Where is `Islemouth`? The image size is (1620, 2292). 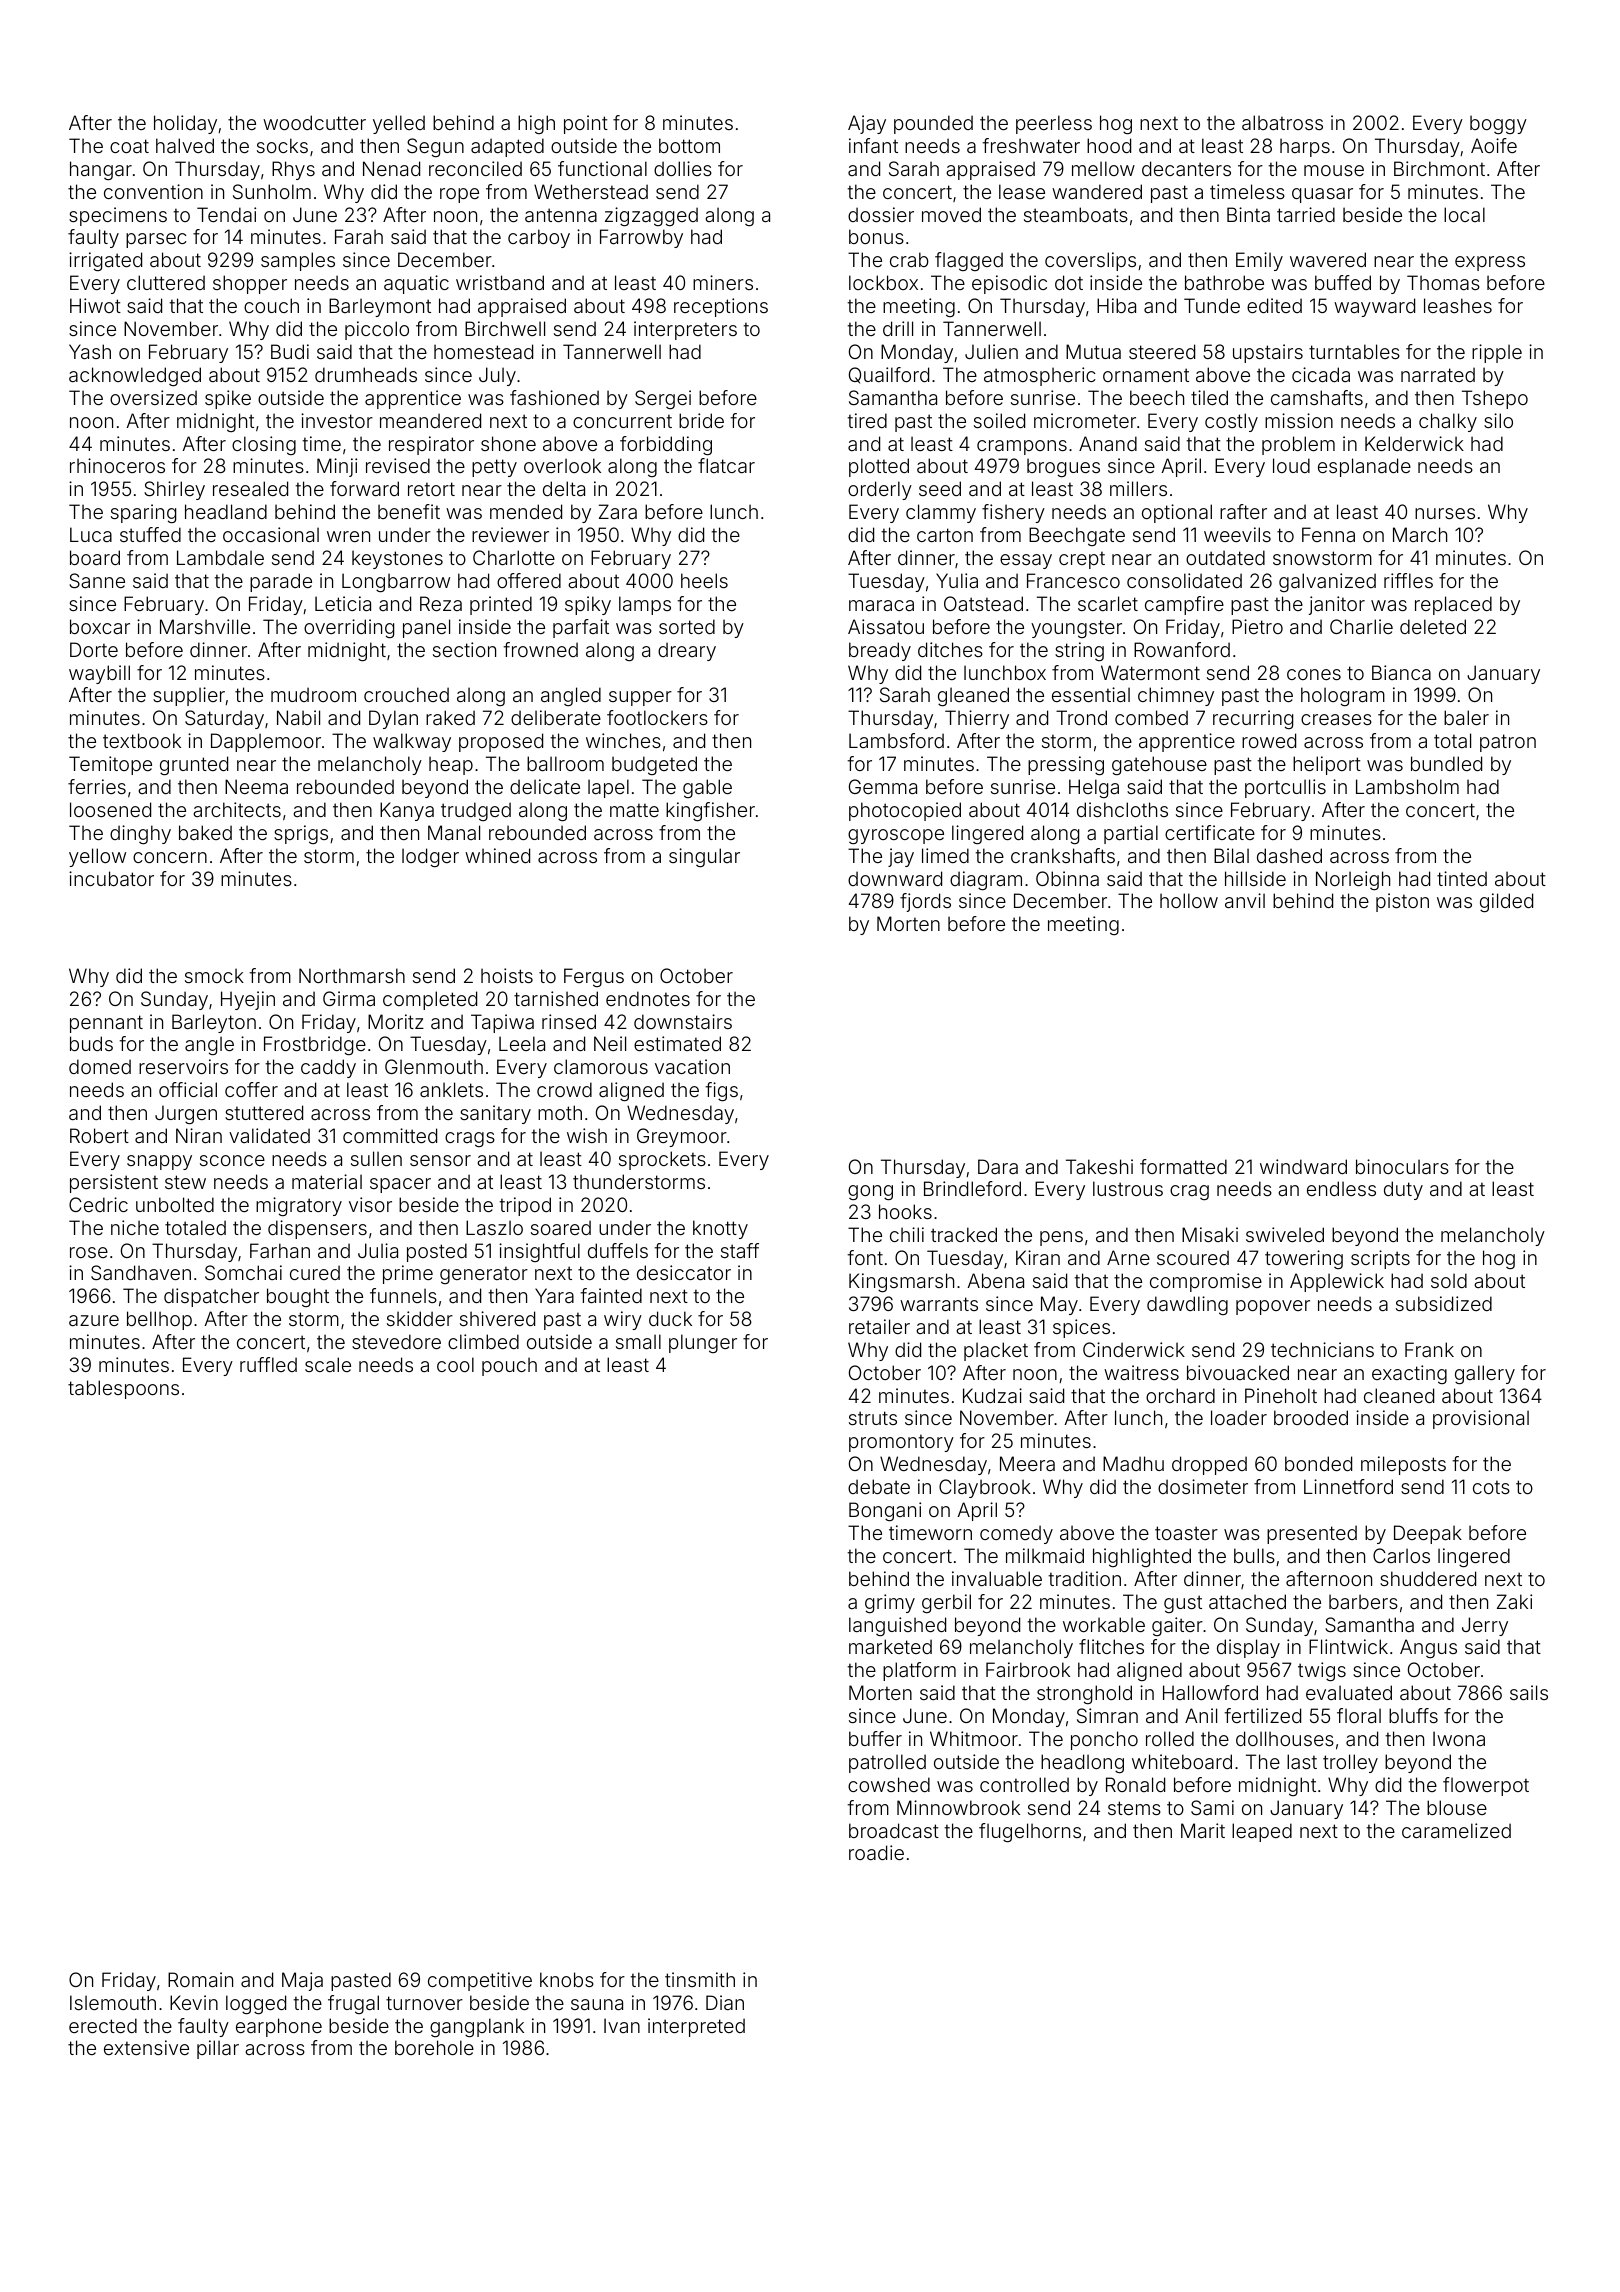 Islemouth is located at coordinates (113, 2002).
